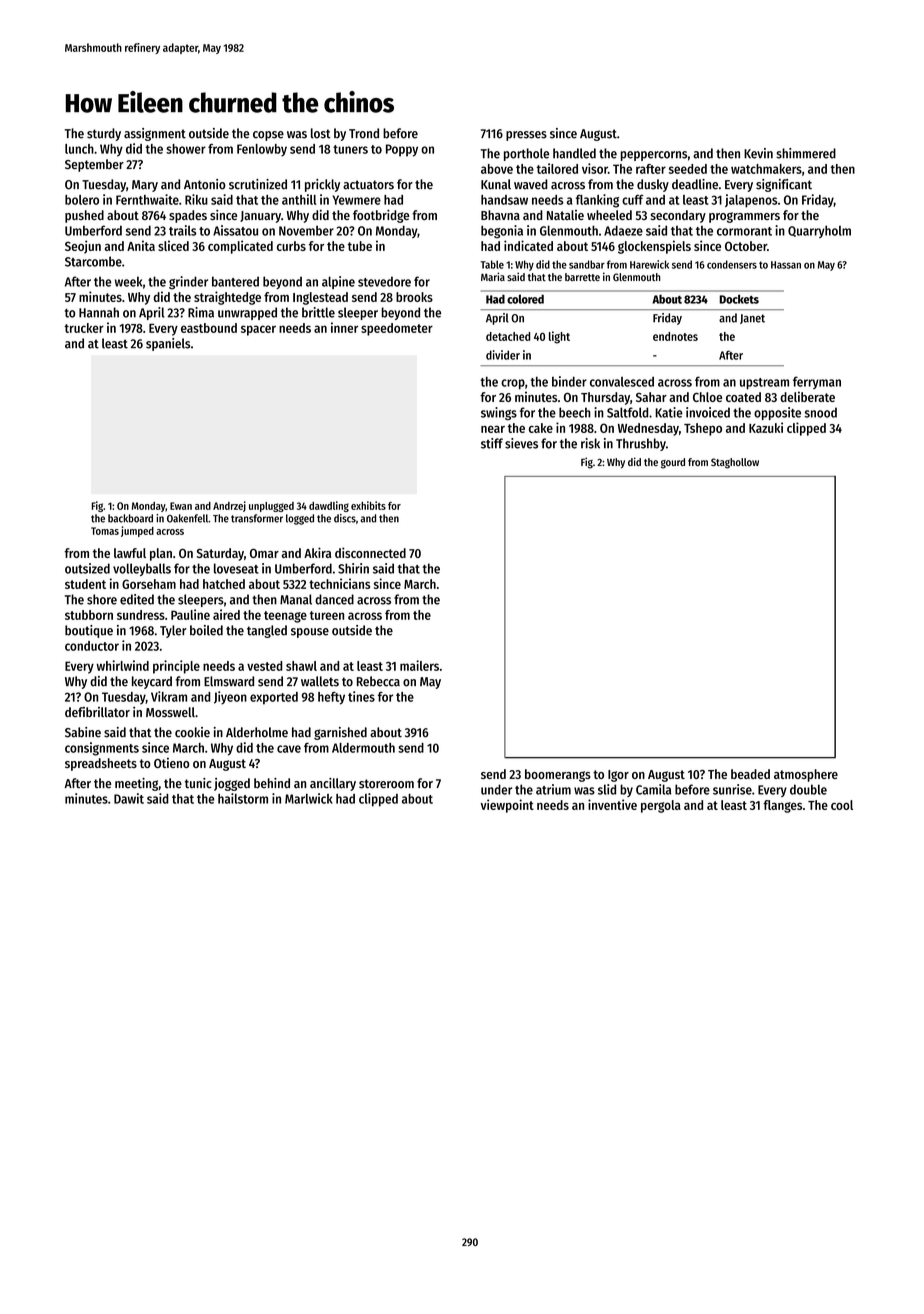 The width and height of the screenshot is (924, 1314). What do you see at coordinates (661, 806) in the screenshot?
I see `pergola` at bounding box center [661, 806].
